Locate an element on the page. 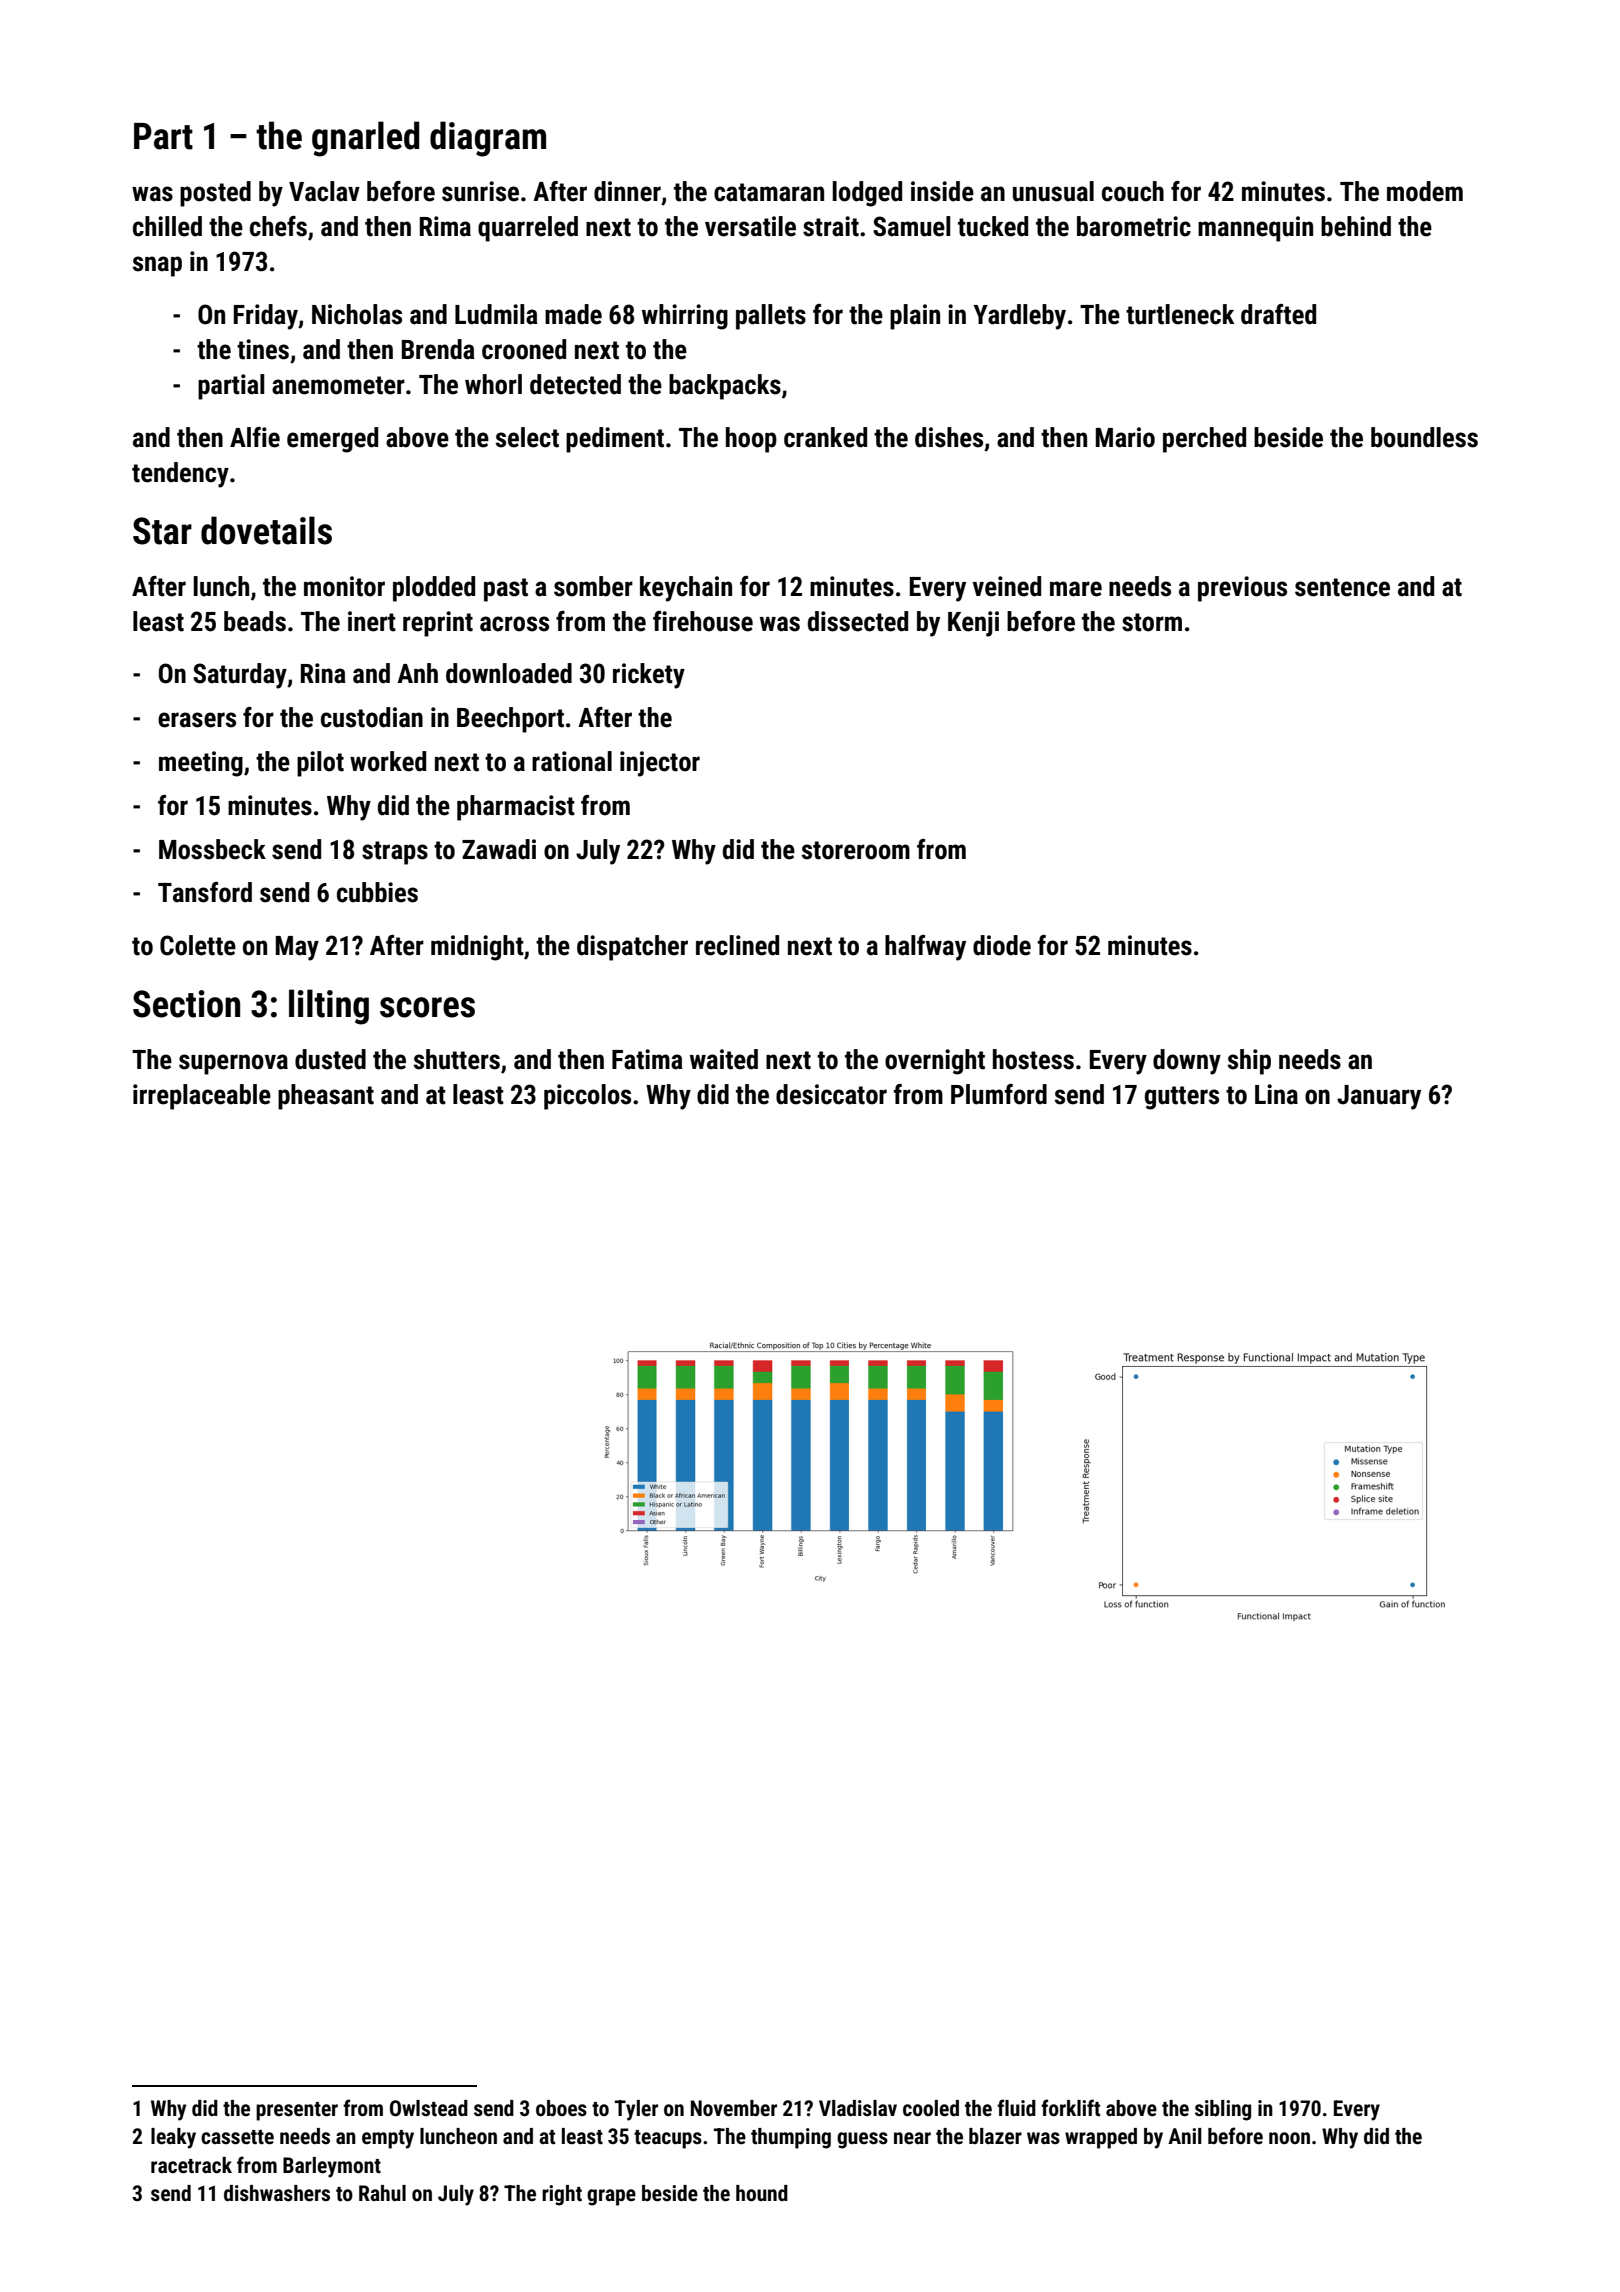 The height and width of the page is (2292, 1620). posted is located at coordinates (215, 194).
